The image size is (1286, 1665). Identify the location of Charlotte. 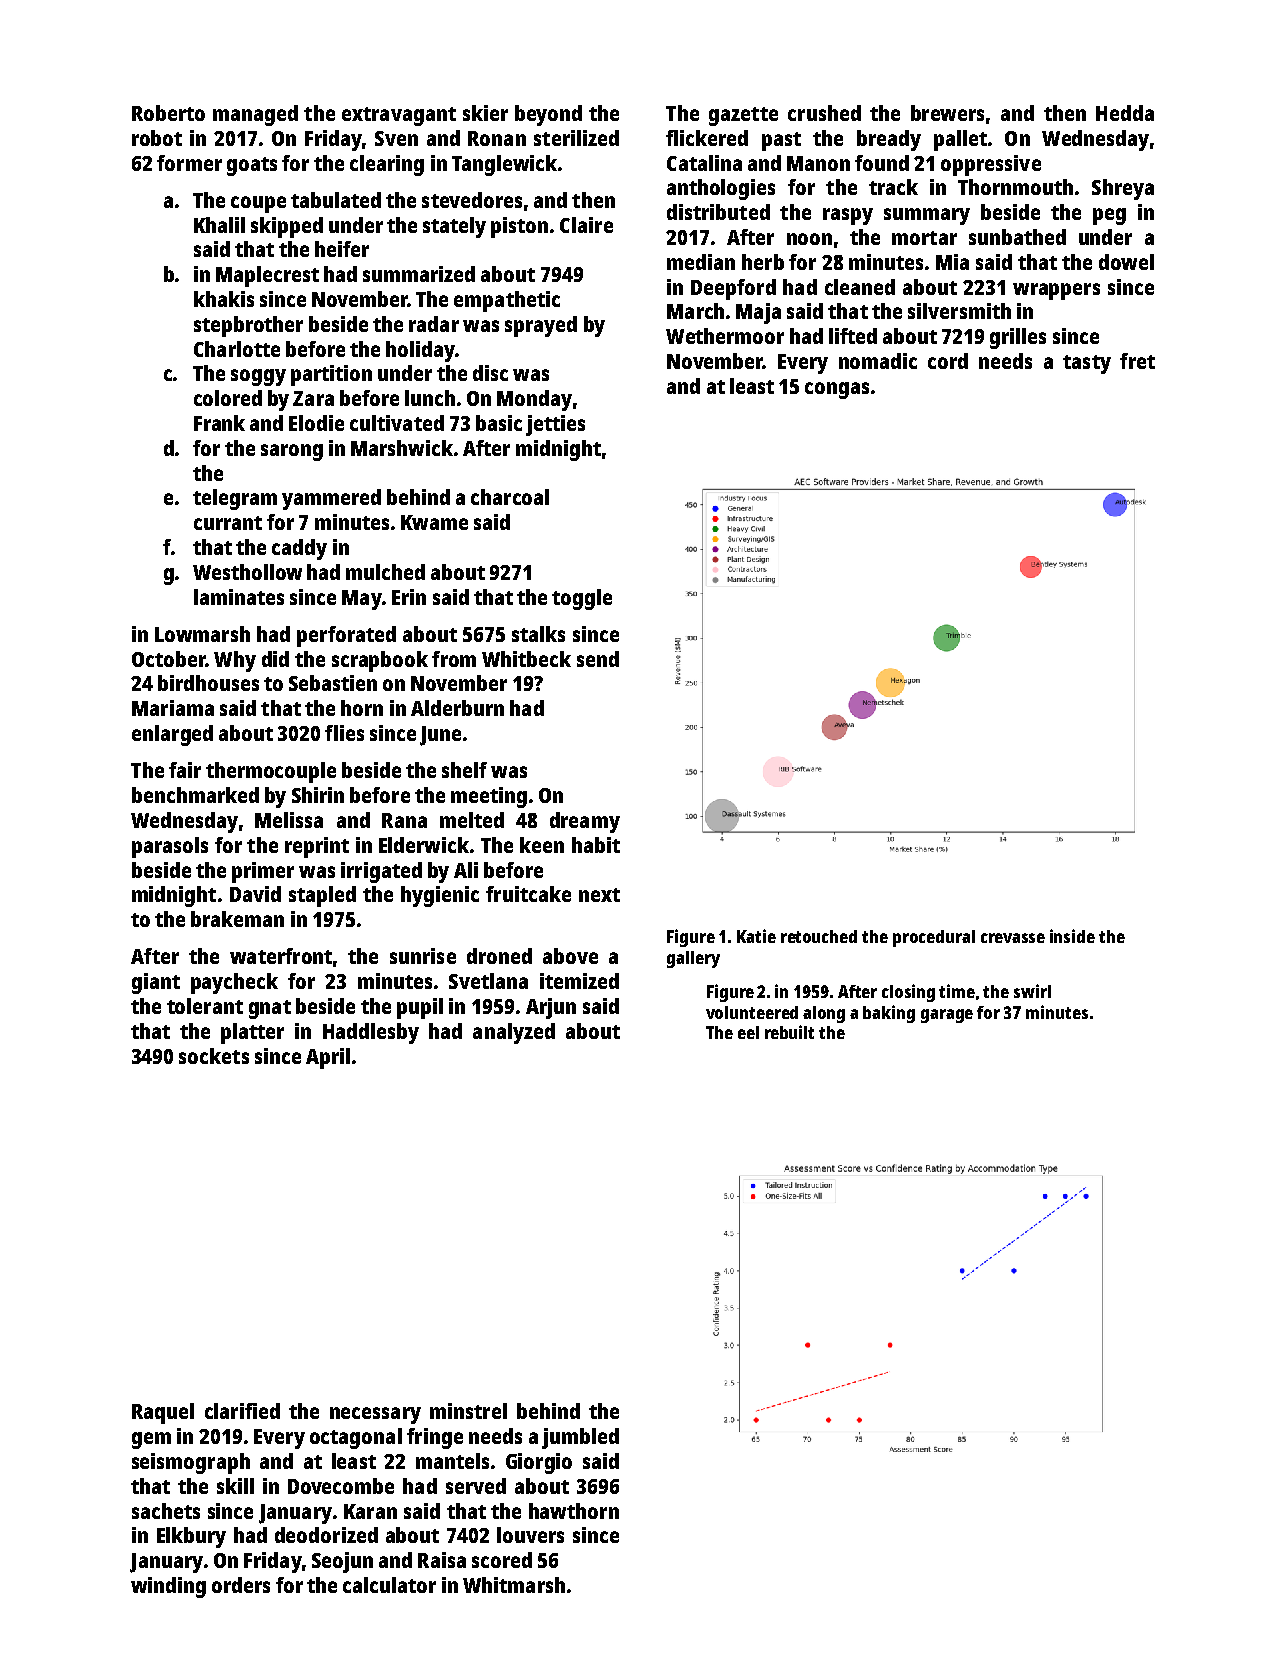
(237, 349).
